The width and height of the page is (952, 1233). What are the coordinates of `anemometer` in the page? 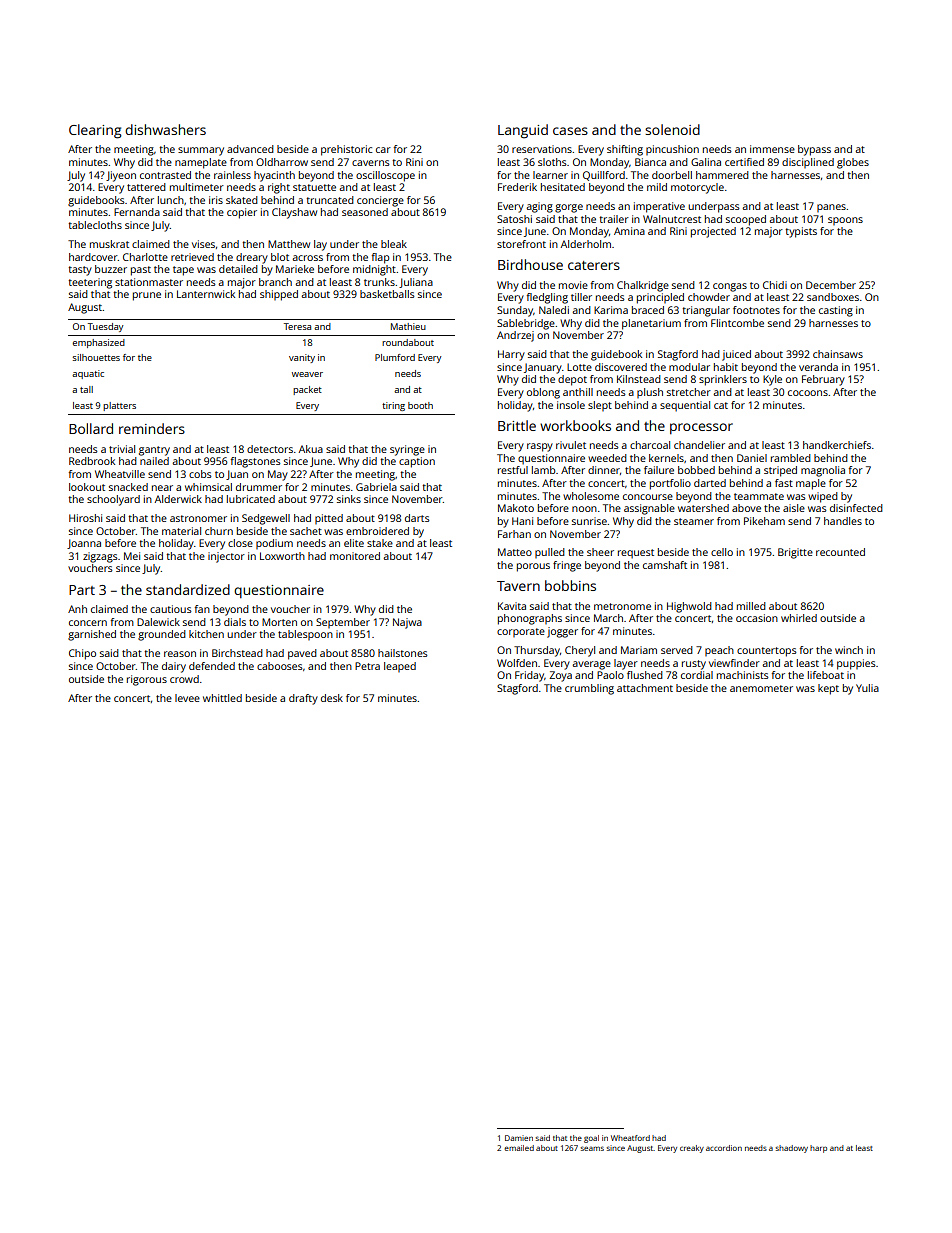 It's located at (761, 688).
